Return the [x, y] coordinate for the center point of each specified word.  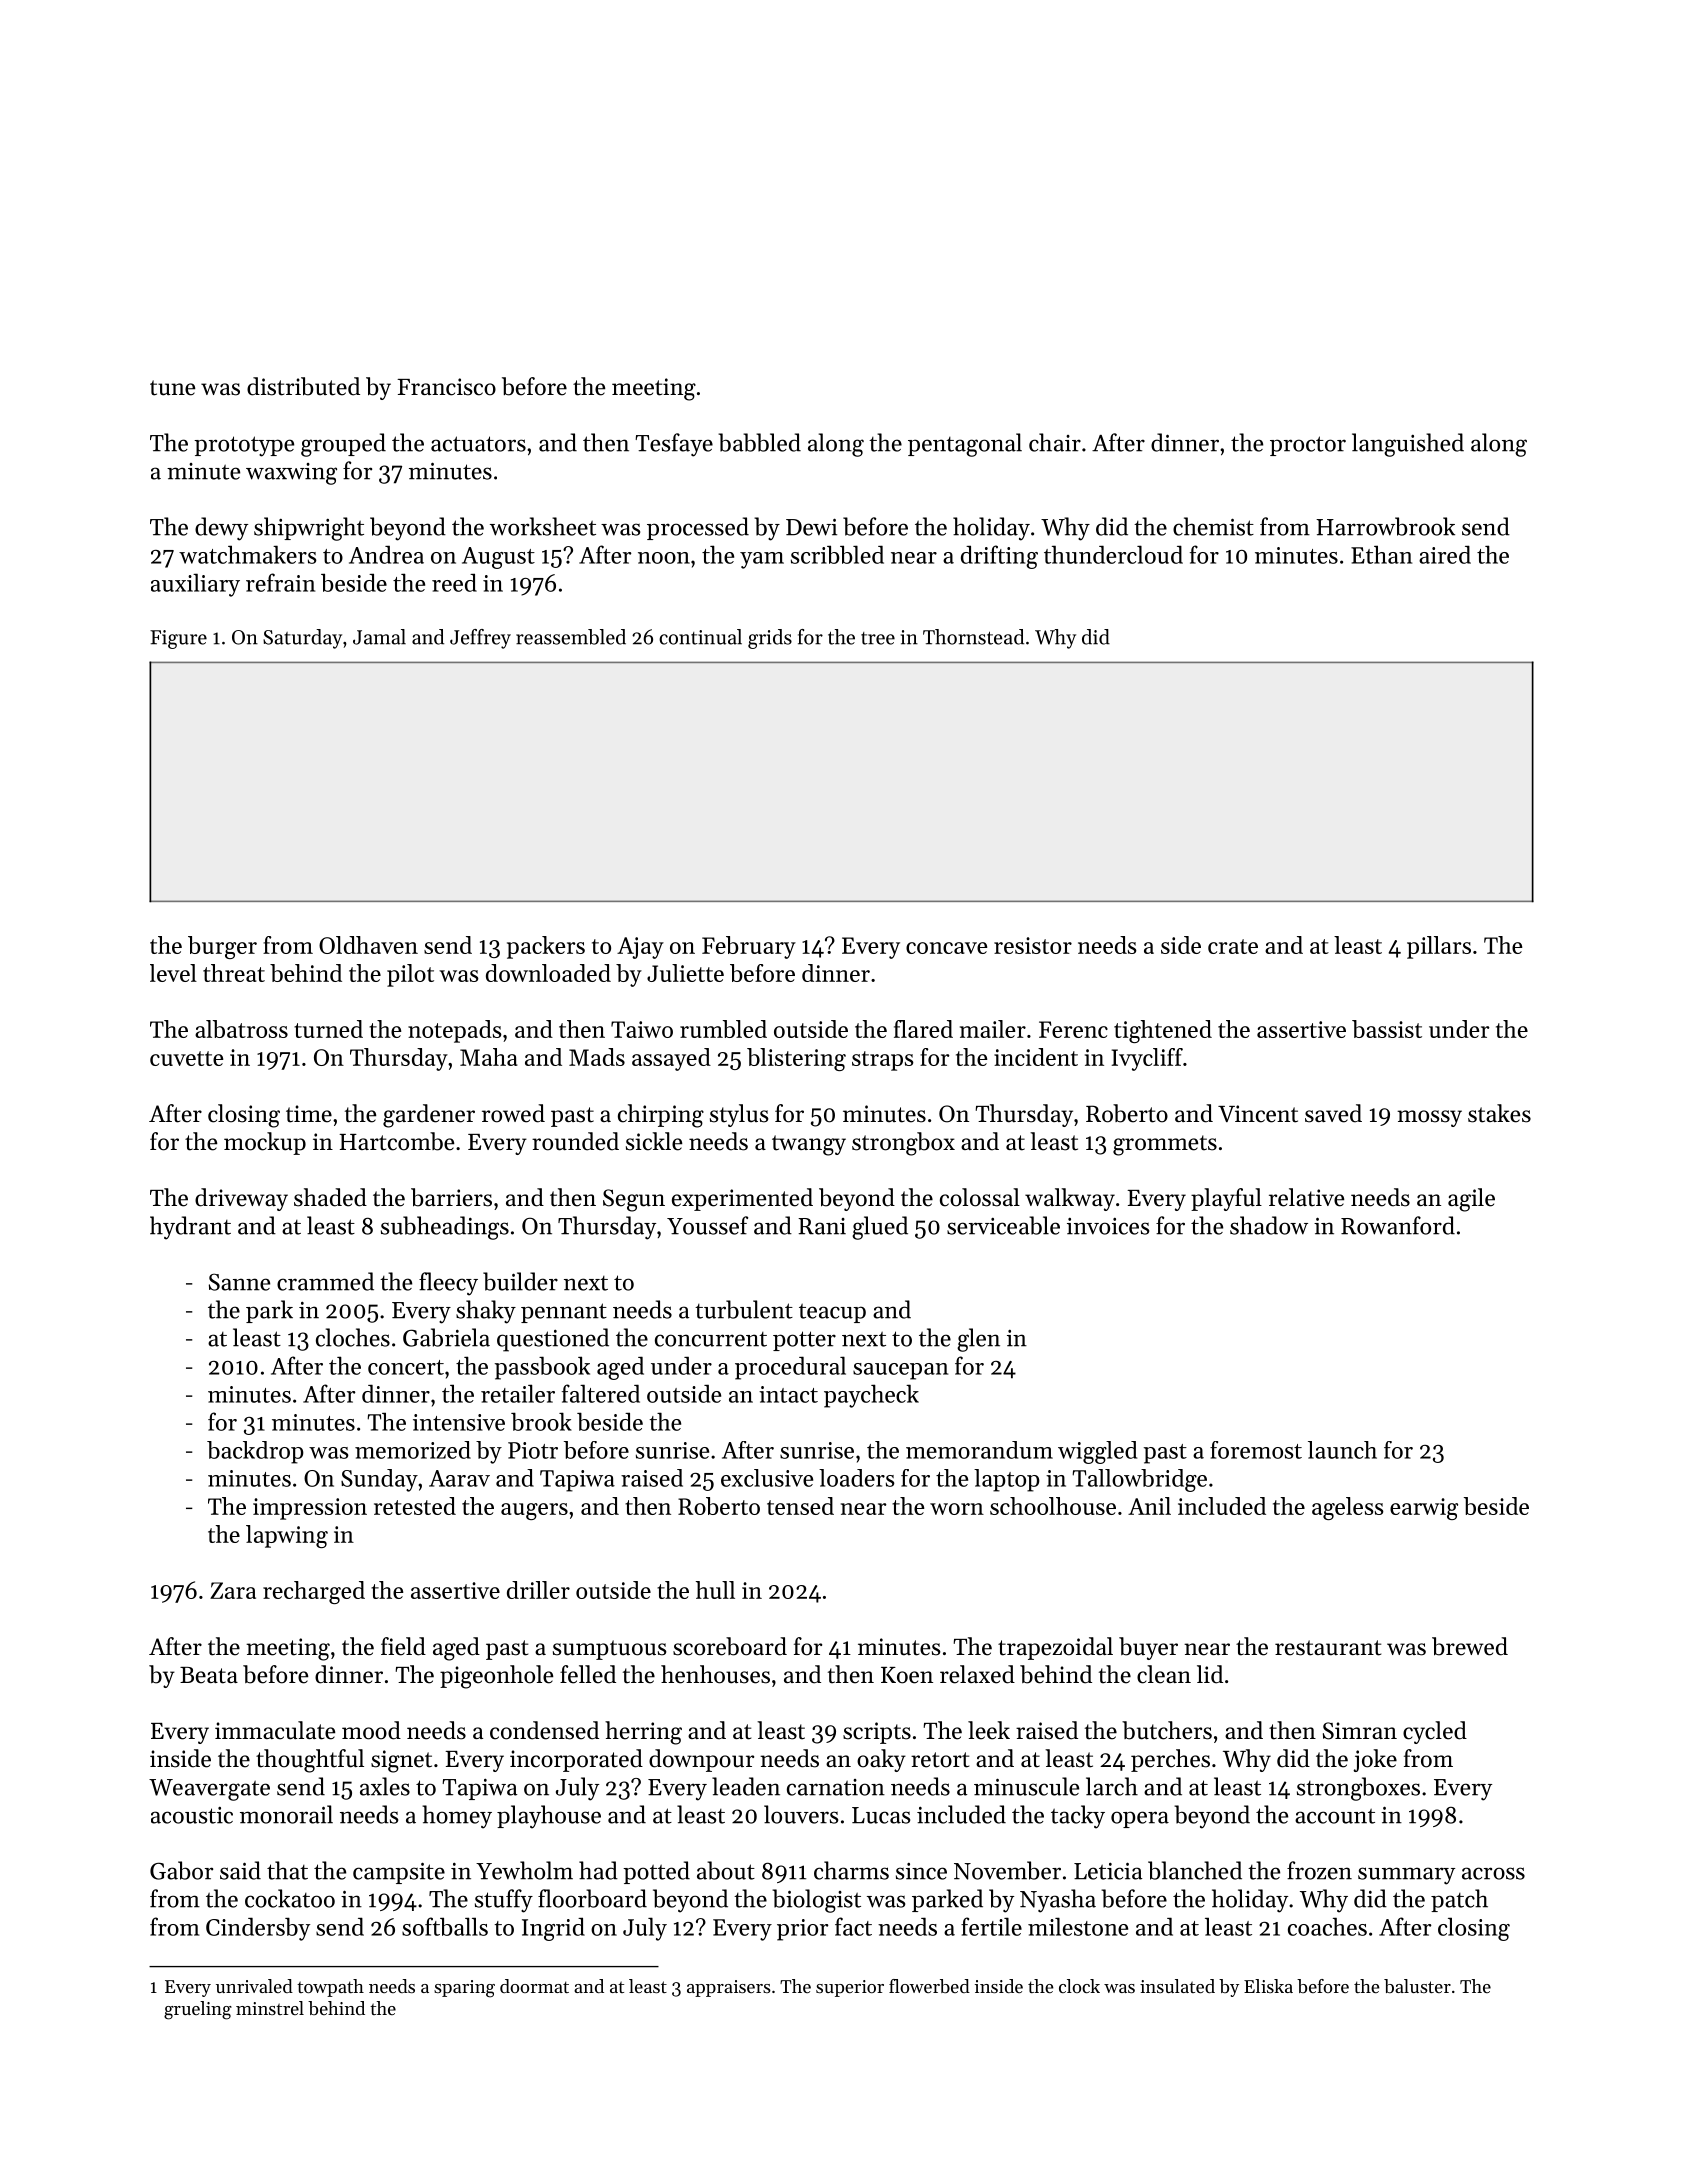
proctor [1308, 446]
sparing [464, 1989]
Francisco [446, 387]
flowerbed [929, 1986]
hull [715, 1590]
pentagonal [965, 445]
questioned [553, 1340]
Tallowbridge [1139, 1480]
